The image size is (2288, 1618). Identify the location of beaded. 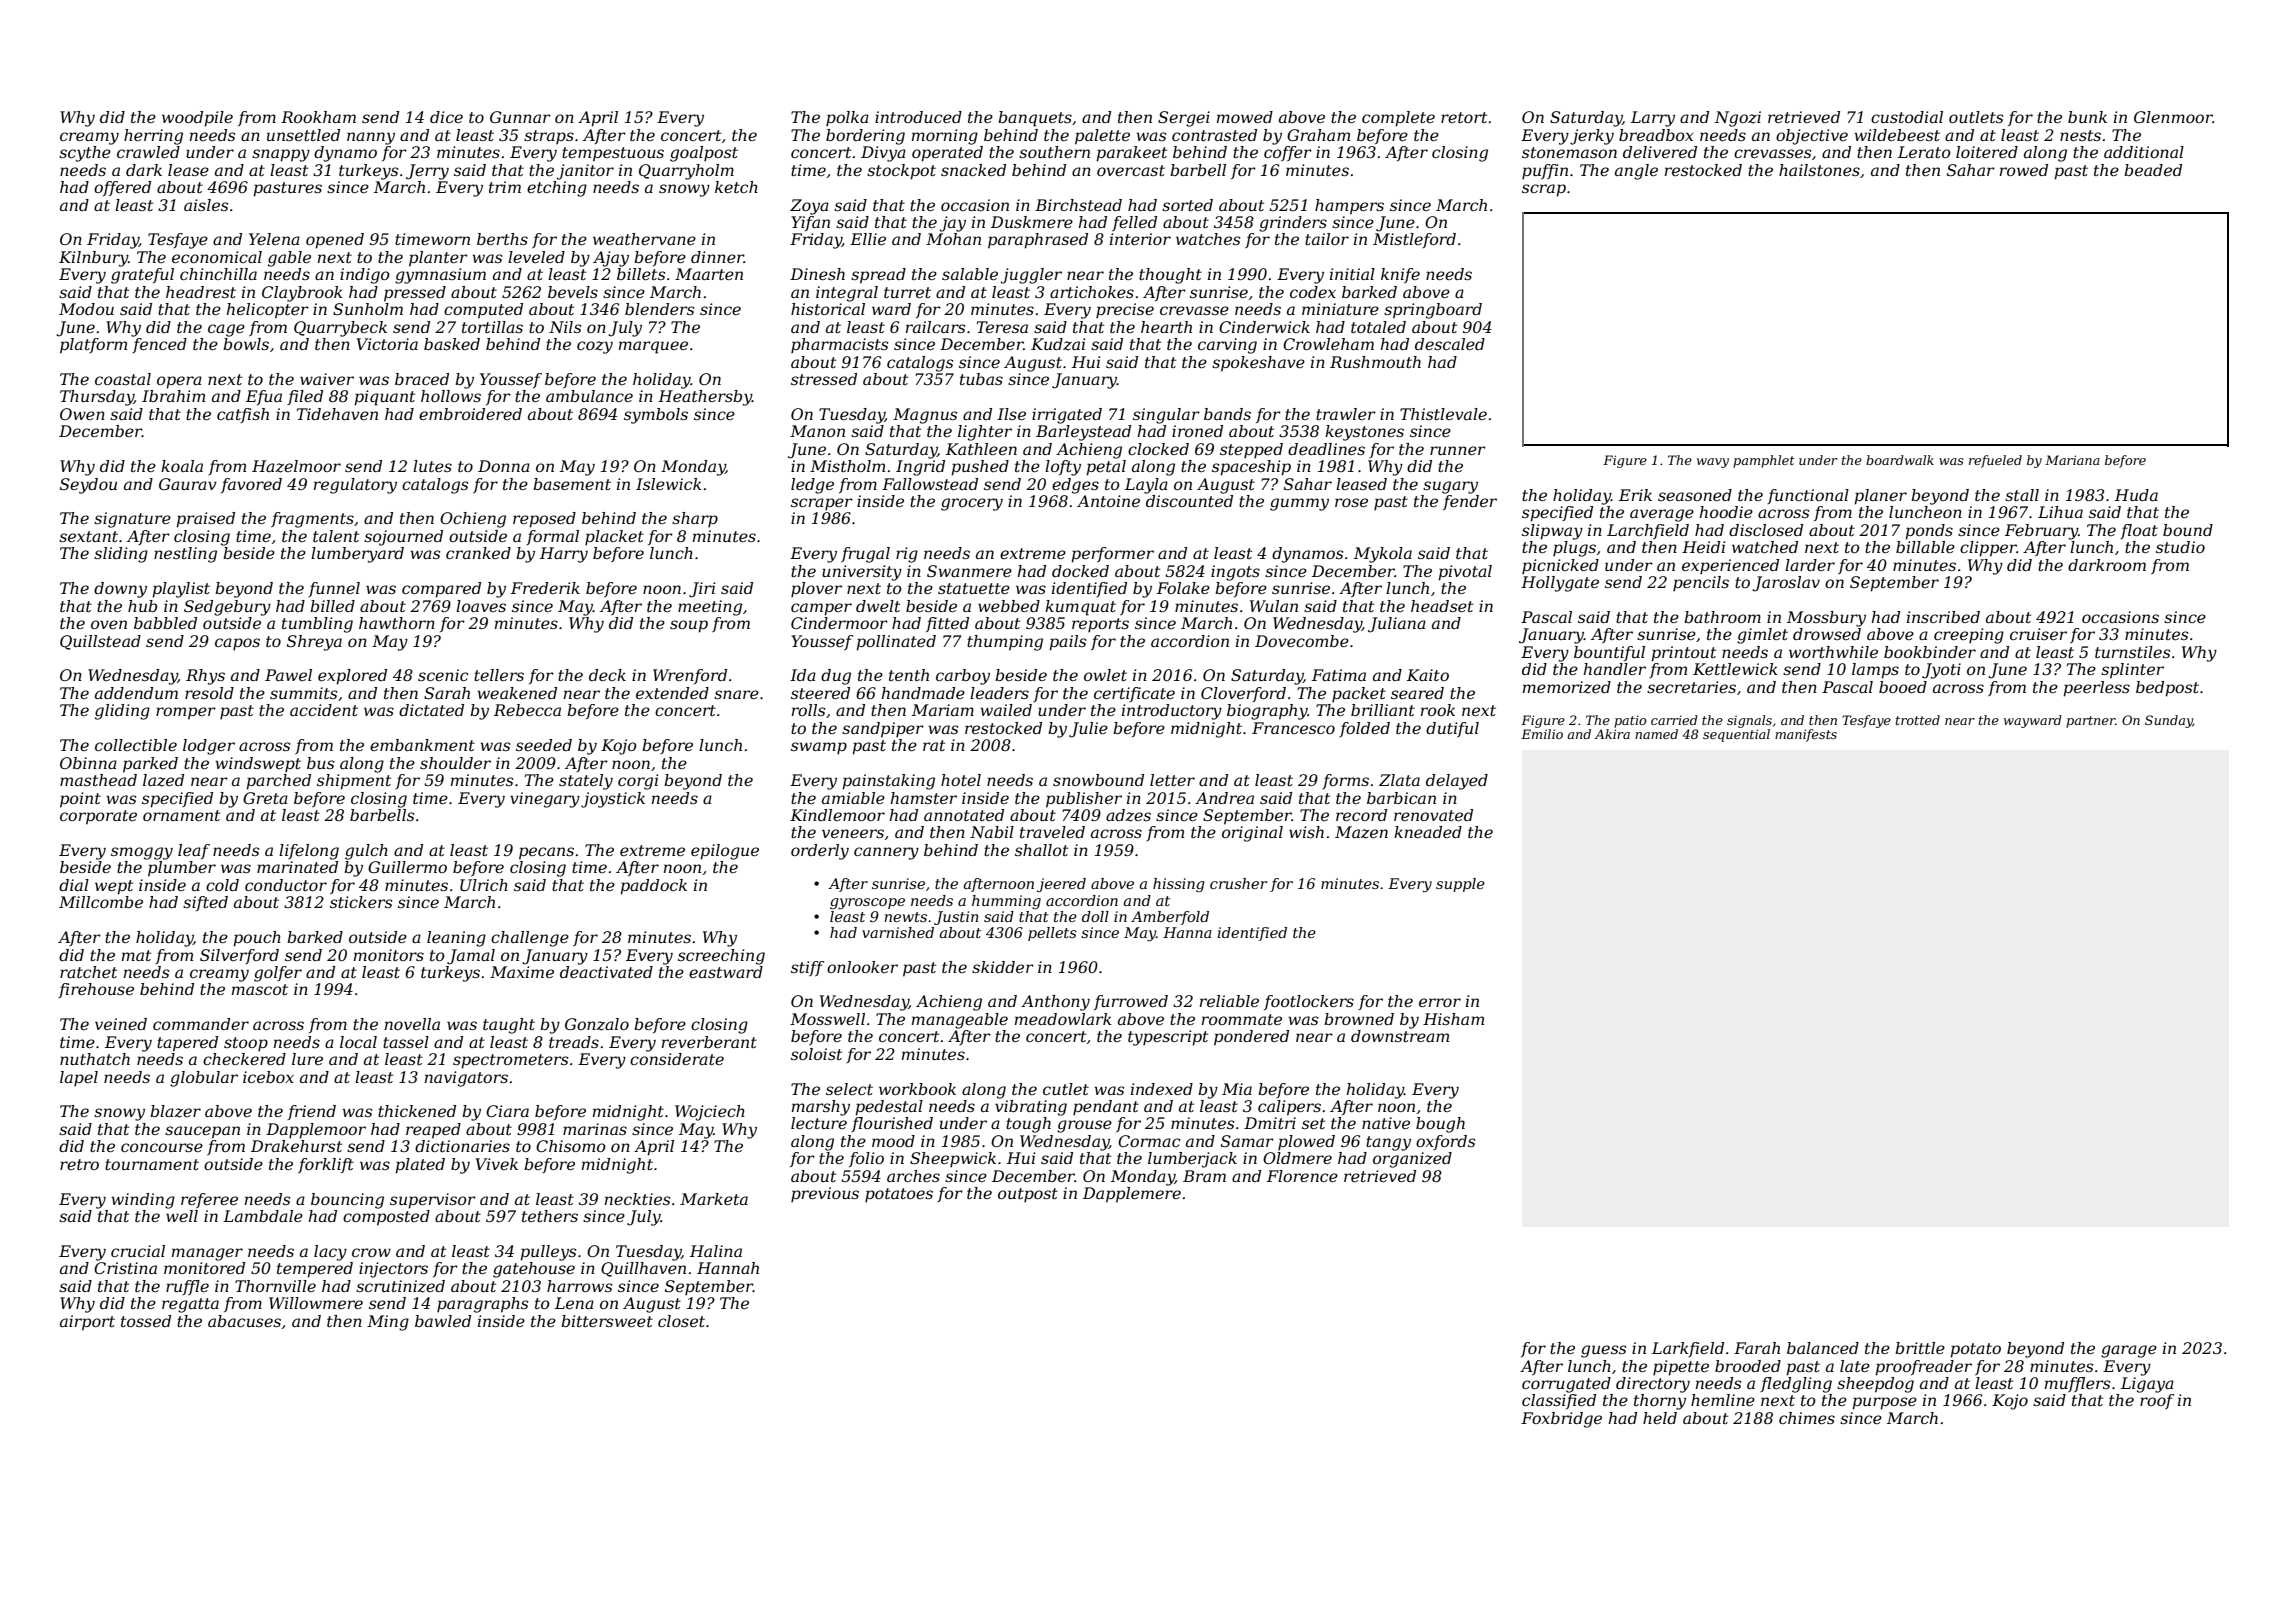
(2153, 170).
